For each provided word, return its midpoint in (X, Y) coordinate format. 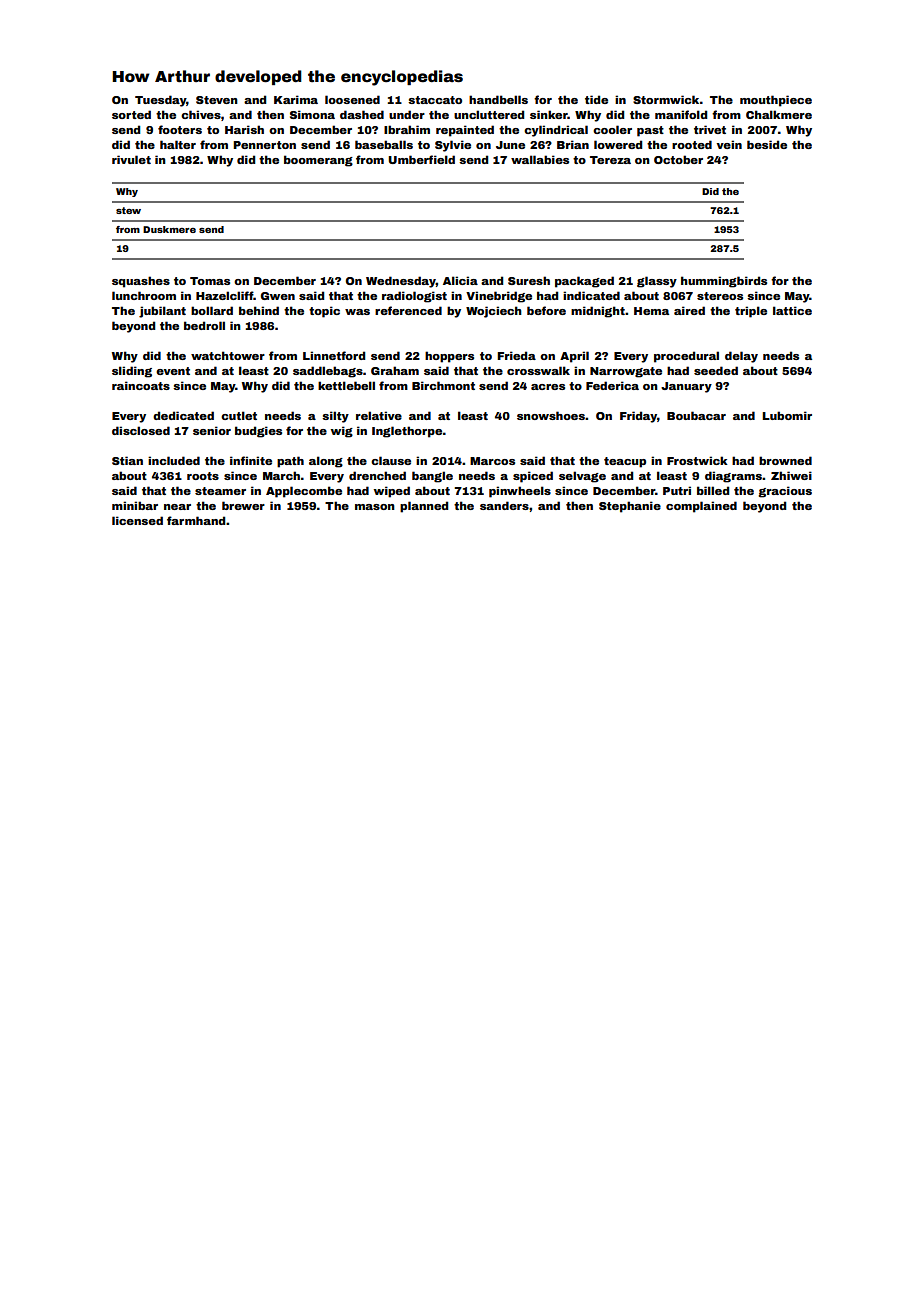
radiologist (414, 297)
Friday (638, 417)
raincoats (141, 385)
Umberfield (421, 159)
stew (128, 210)
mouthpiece (776, 101)
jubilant (162, 312)
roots (203, 476)
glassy (657, 282)
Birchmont (443, 385)
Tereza (610, 160)
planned (424, 507)
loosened (352, 99)
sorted (131, 114)
